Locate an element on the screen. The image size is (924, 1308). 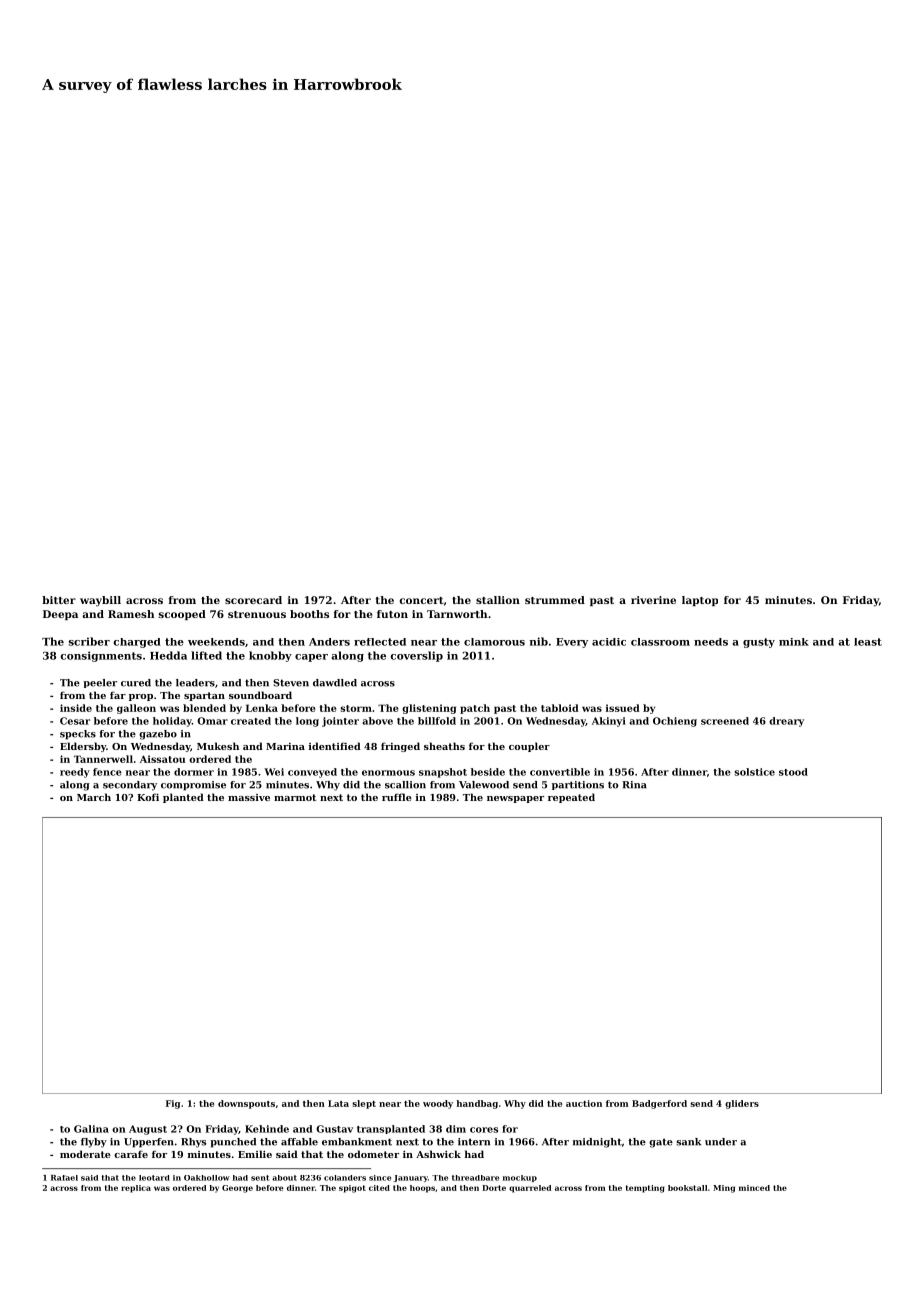
moderate is located at coordinates (85, 1154).
